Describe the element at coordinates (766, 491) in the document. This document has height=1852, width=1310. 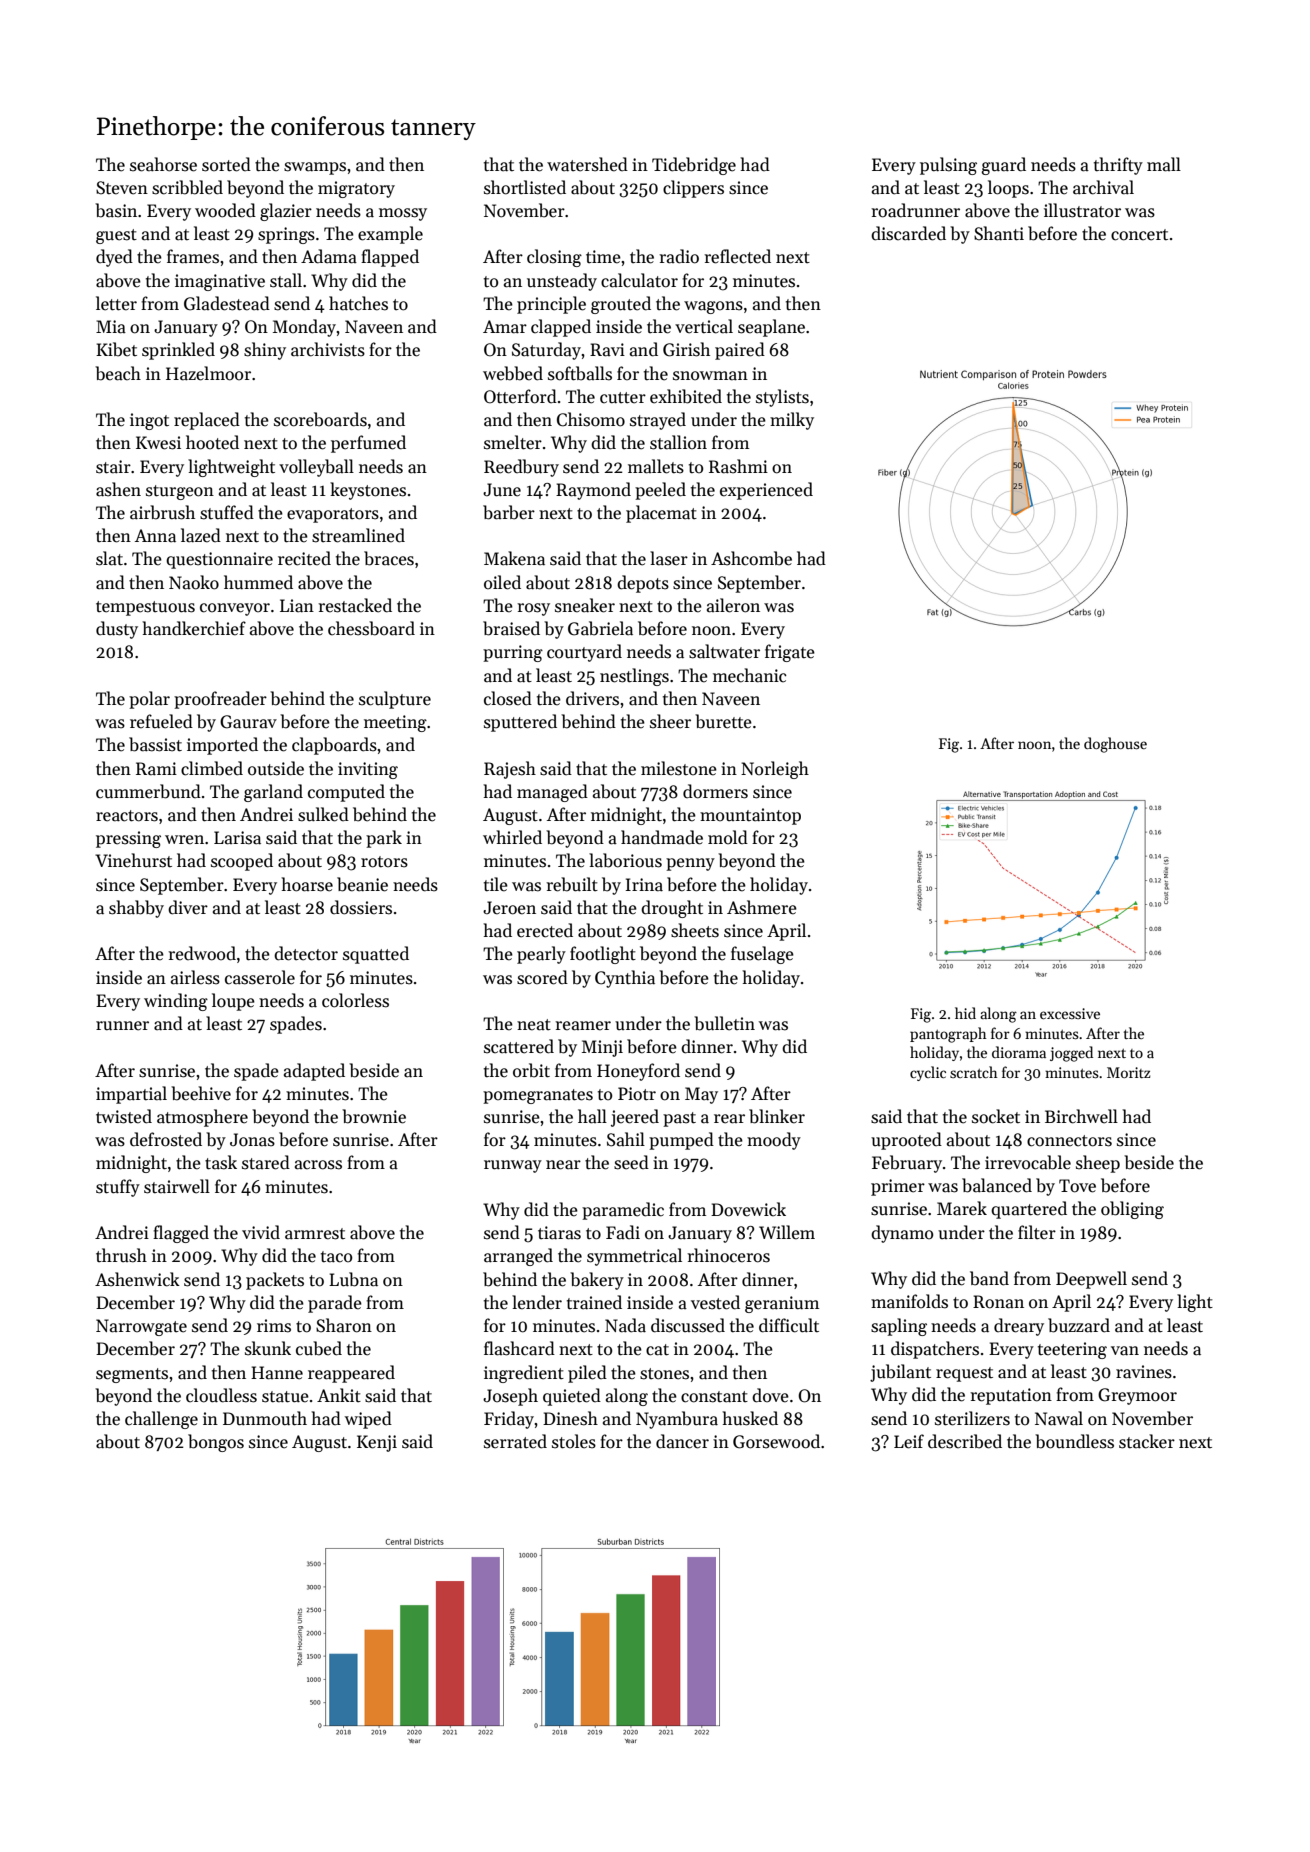
I see `experienced` at that location.
